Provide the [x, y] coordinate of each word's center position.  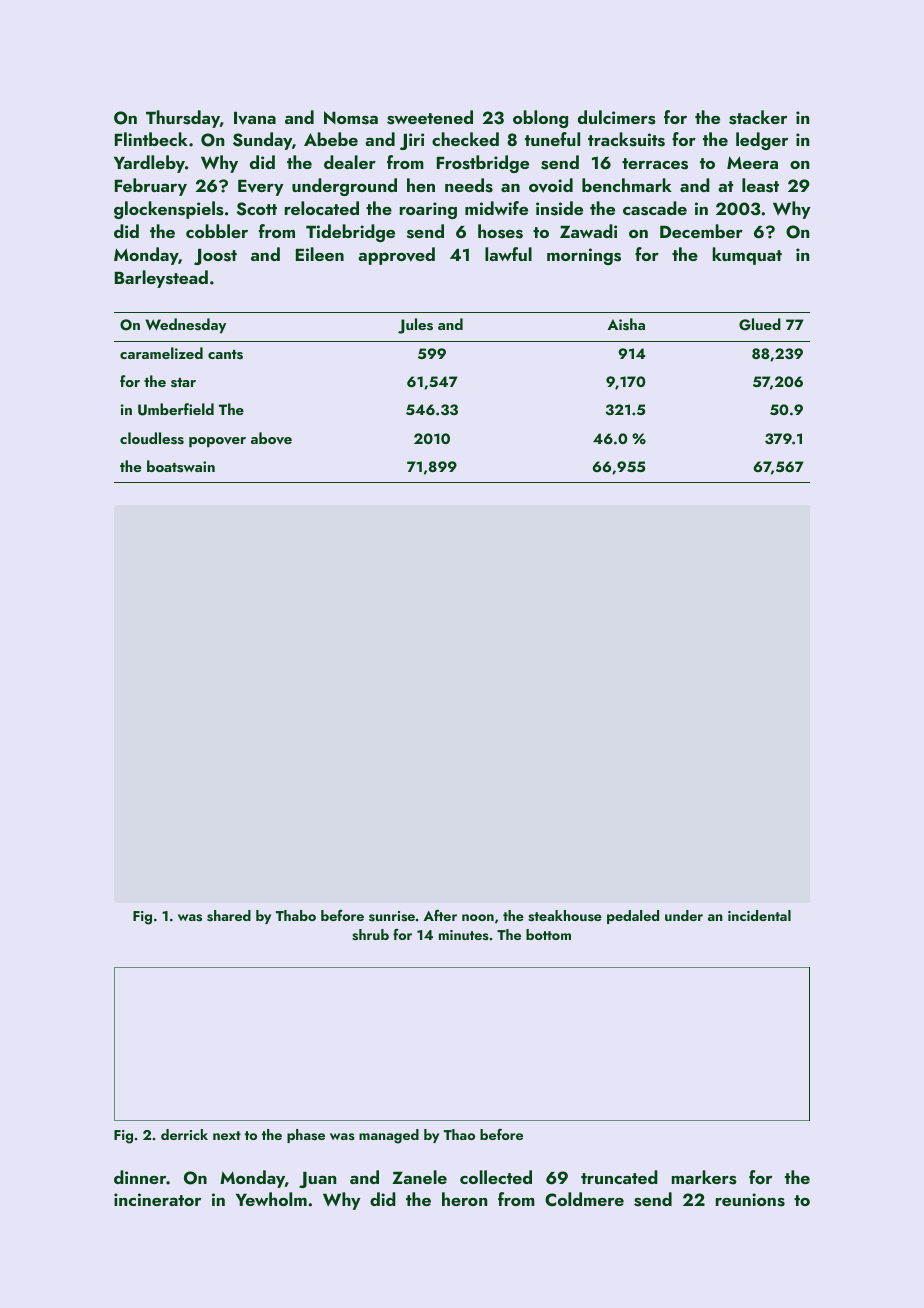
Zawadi [588, 231]
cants [225, 355]
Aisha [626, 324]
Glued [760, 324]
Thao [459, 1134]
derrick [184, 1134]
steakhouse [565, 916]
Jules [415, 326]
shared [229, 916]
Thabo [296, 915]
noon [478, 917]
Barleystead [161, 279]
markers [704, 1177]
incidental [759, 915]
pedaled [633, 917]
